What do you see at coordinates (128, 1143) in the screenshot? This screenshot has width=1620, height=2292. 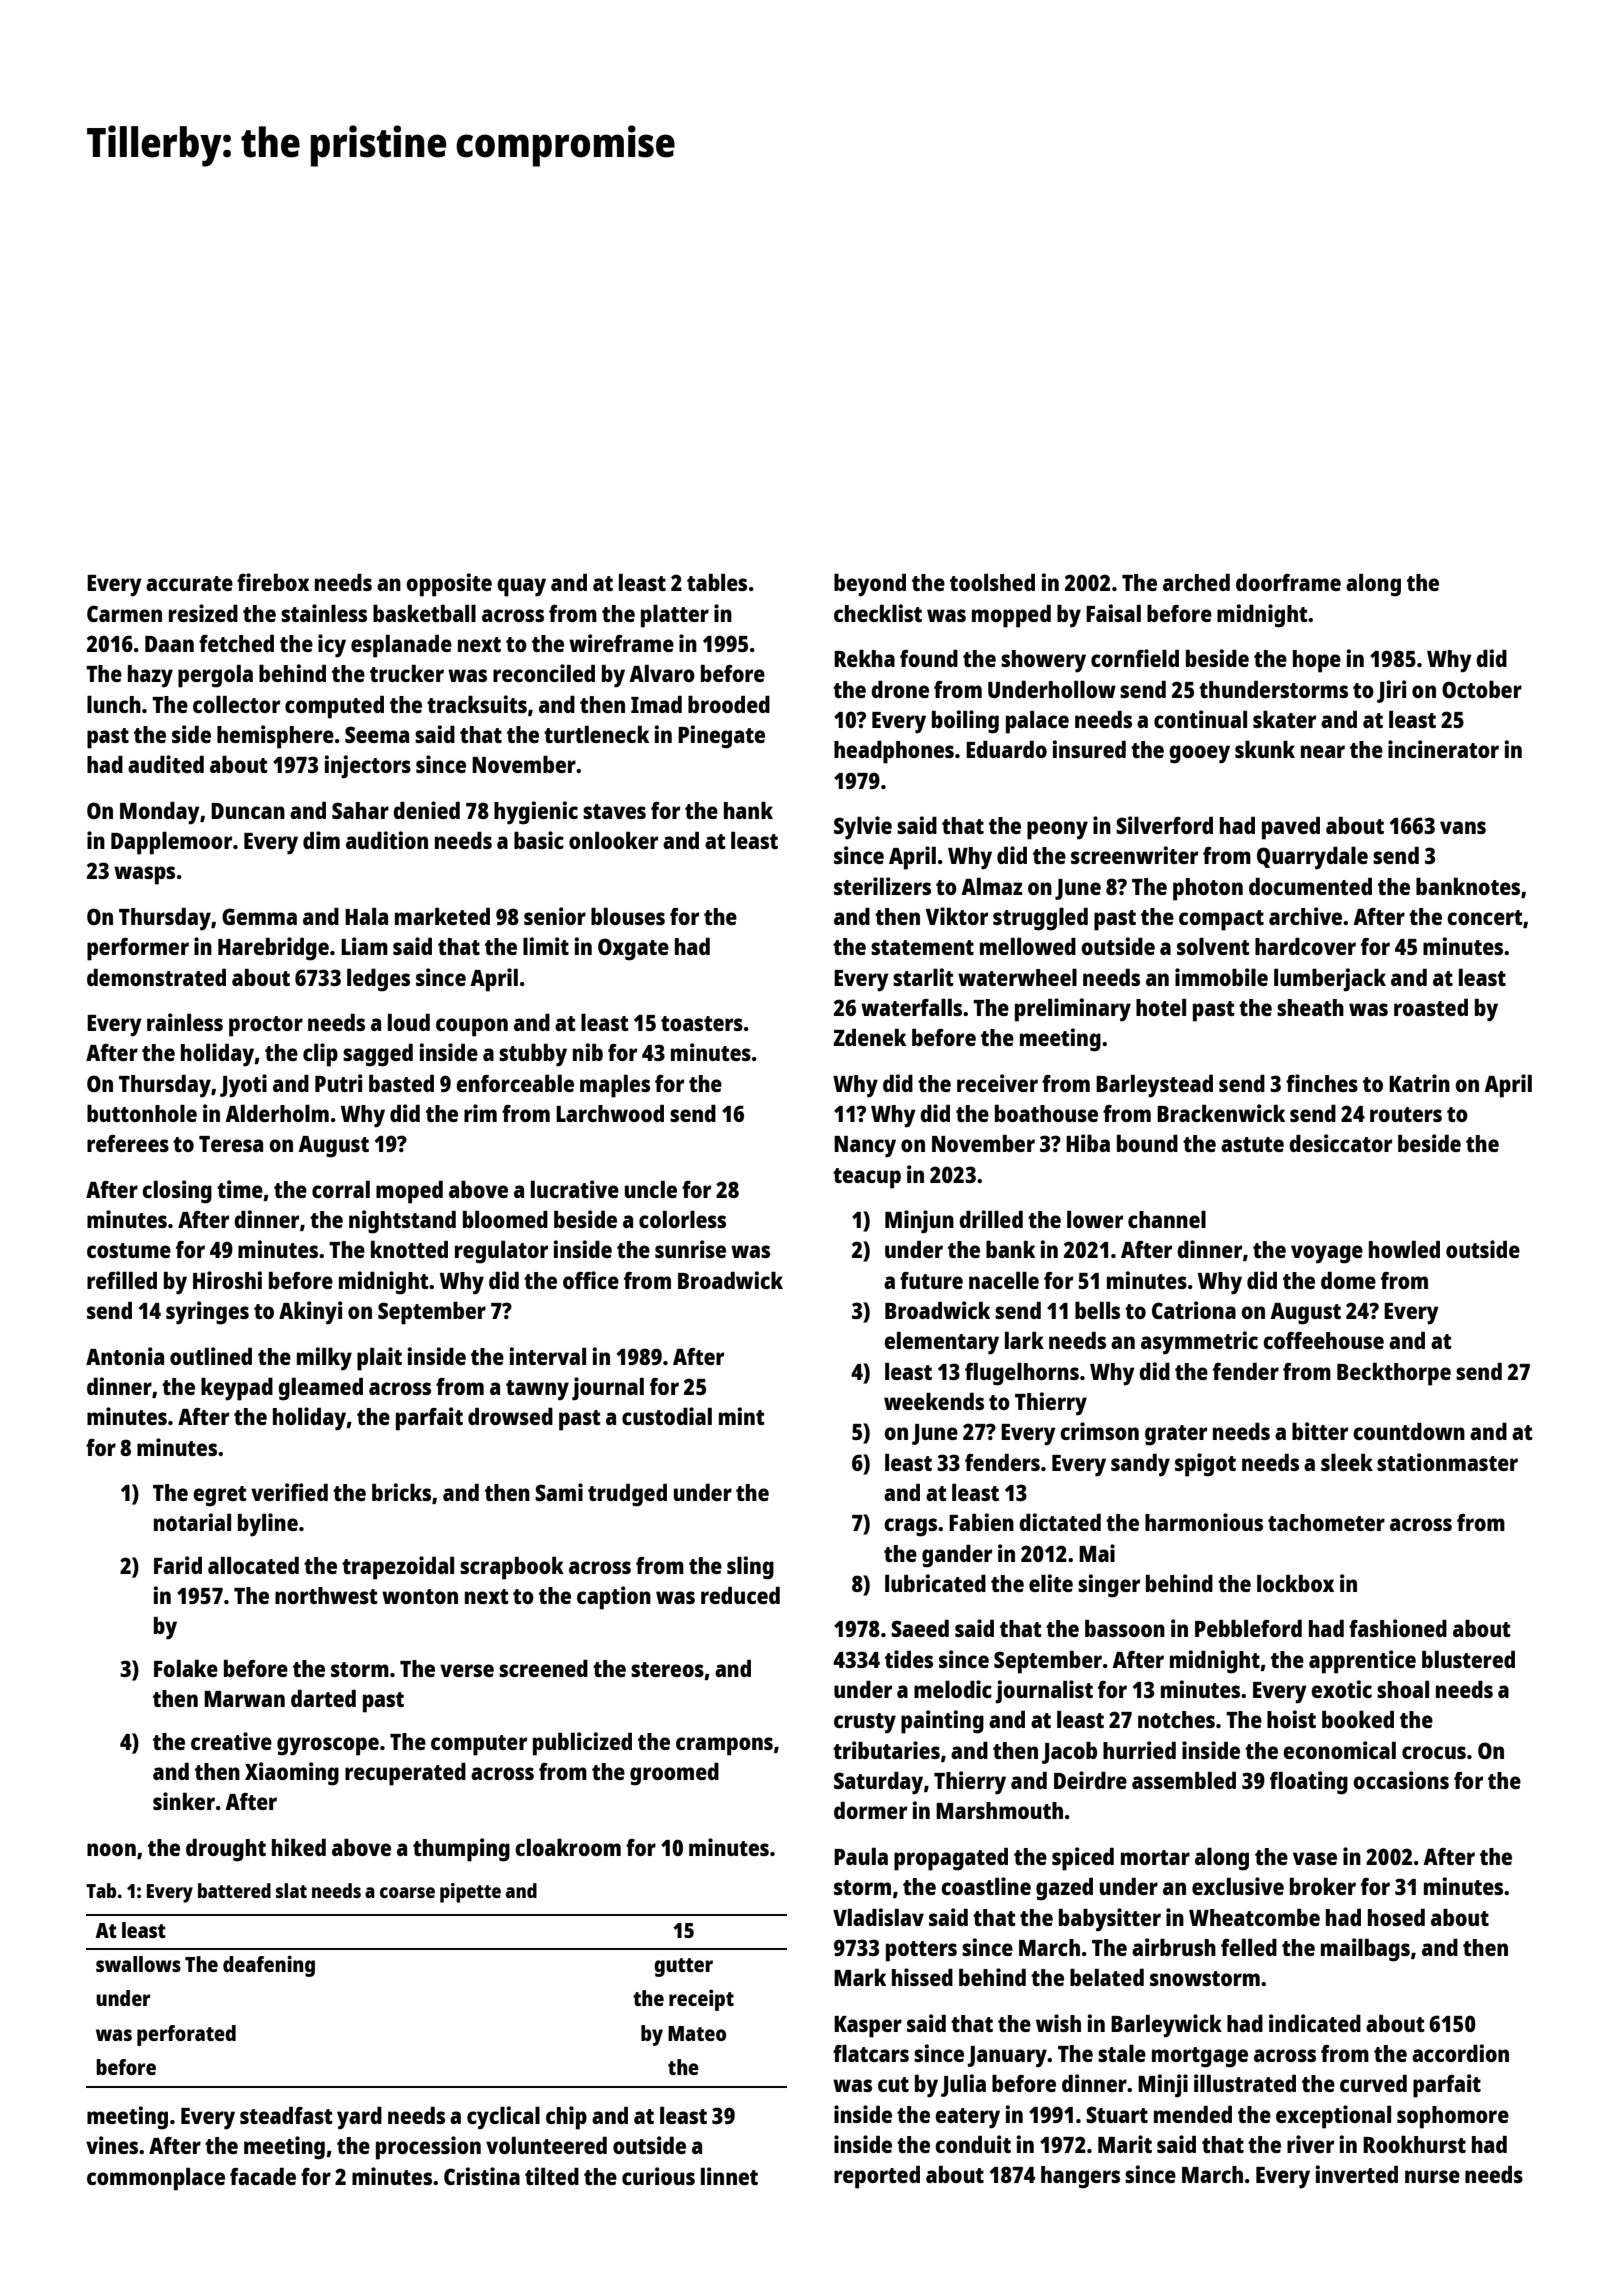 I see `referees` at bounding box center [128, 1143].
